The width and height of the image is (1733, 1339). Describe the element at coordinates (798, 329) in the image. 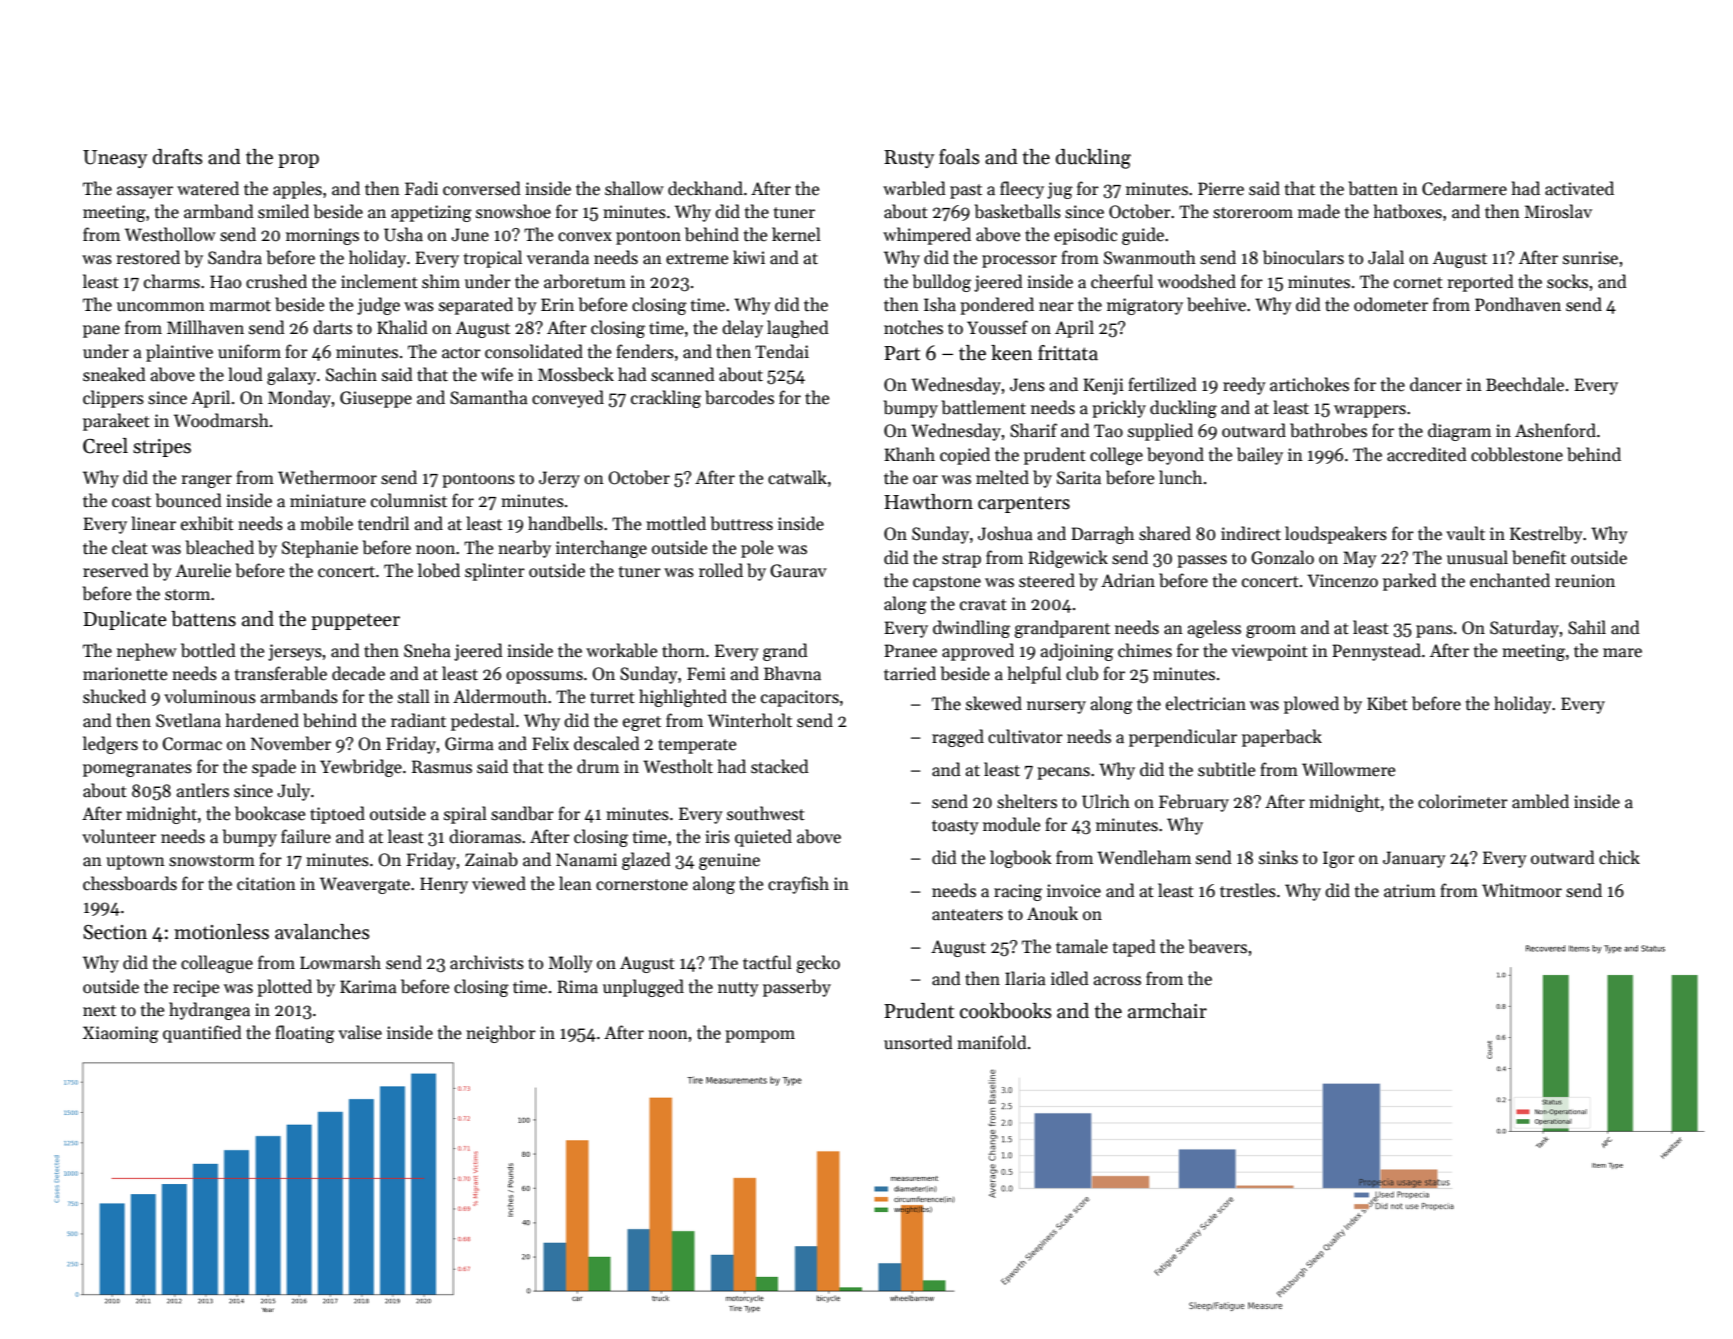

I see `laughed` at that location.
